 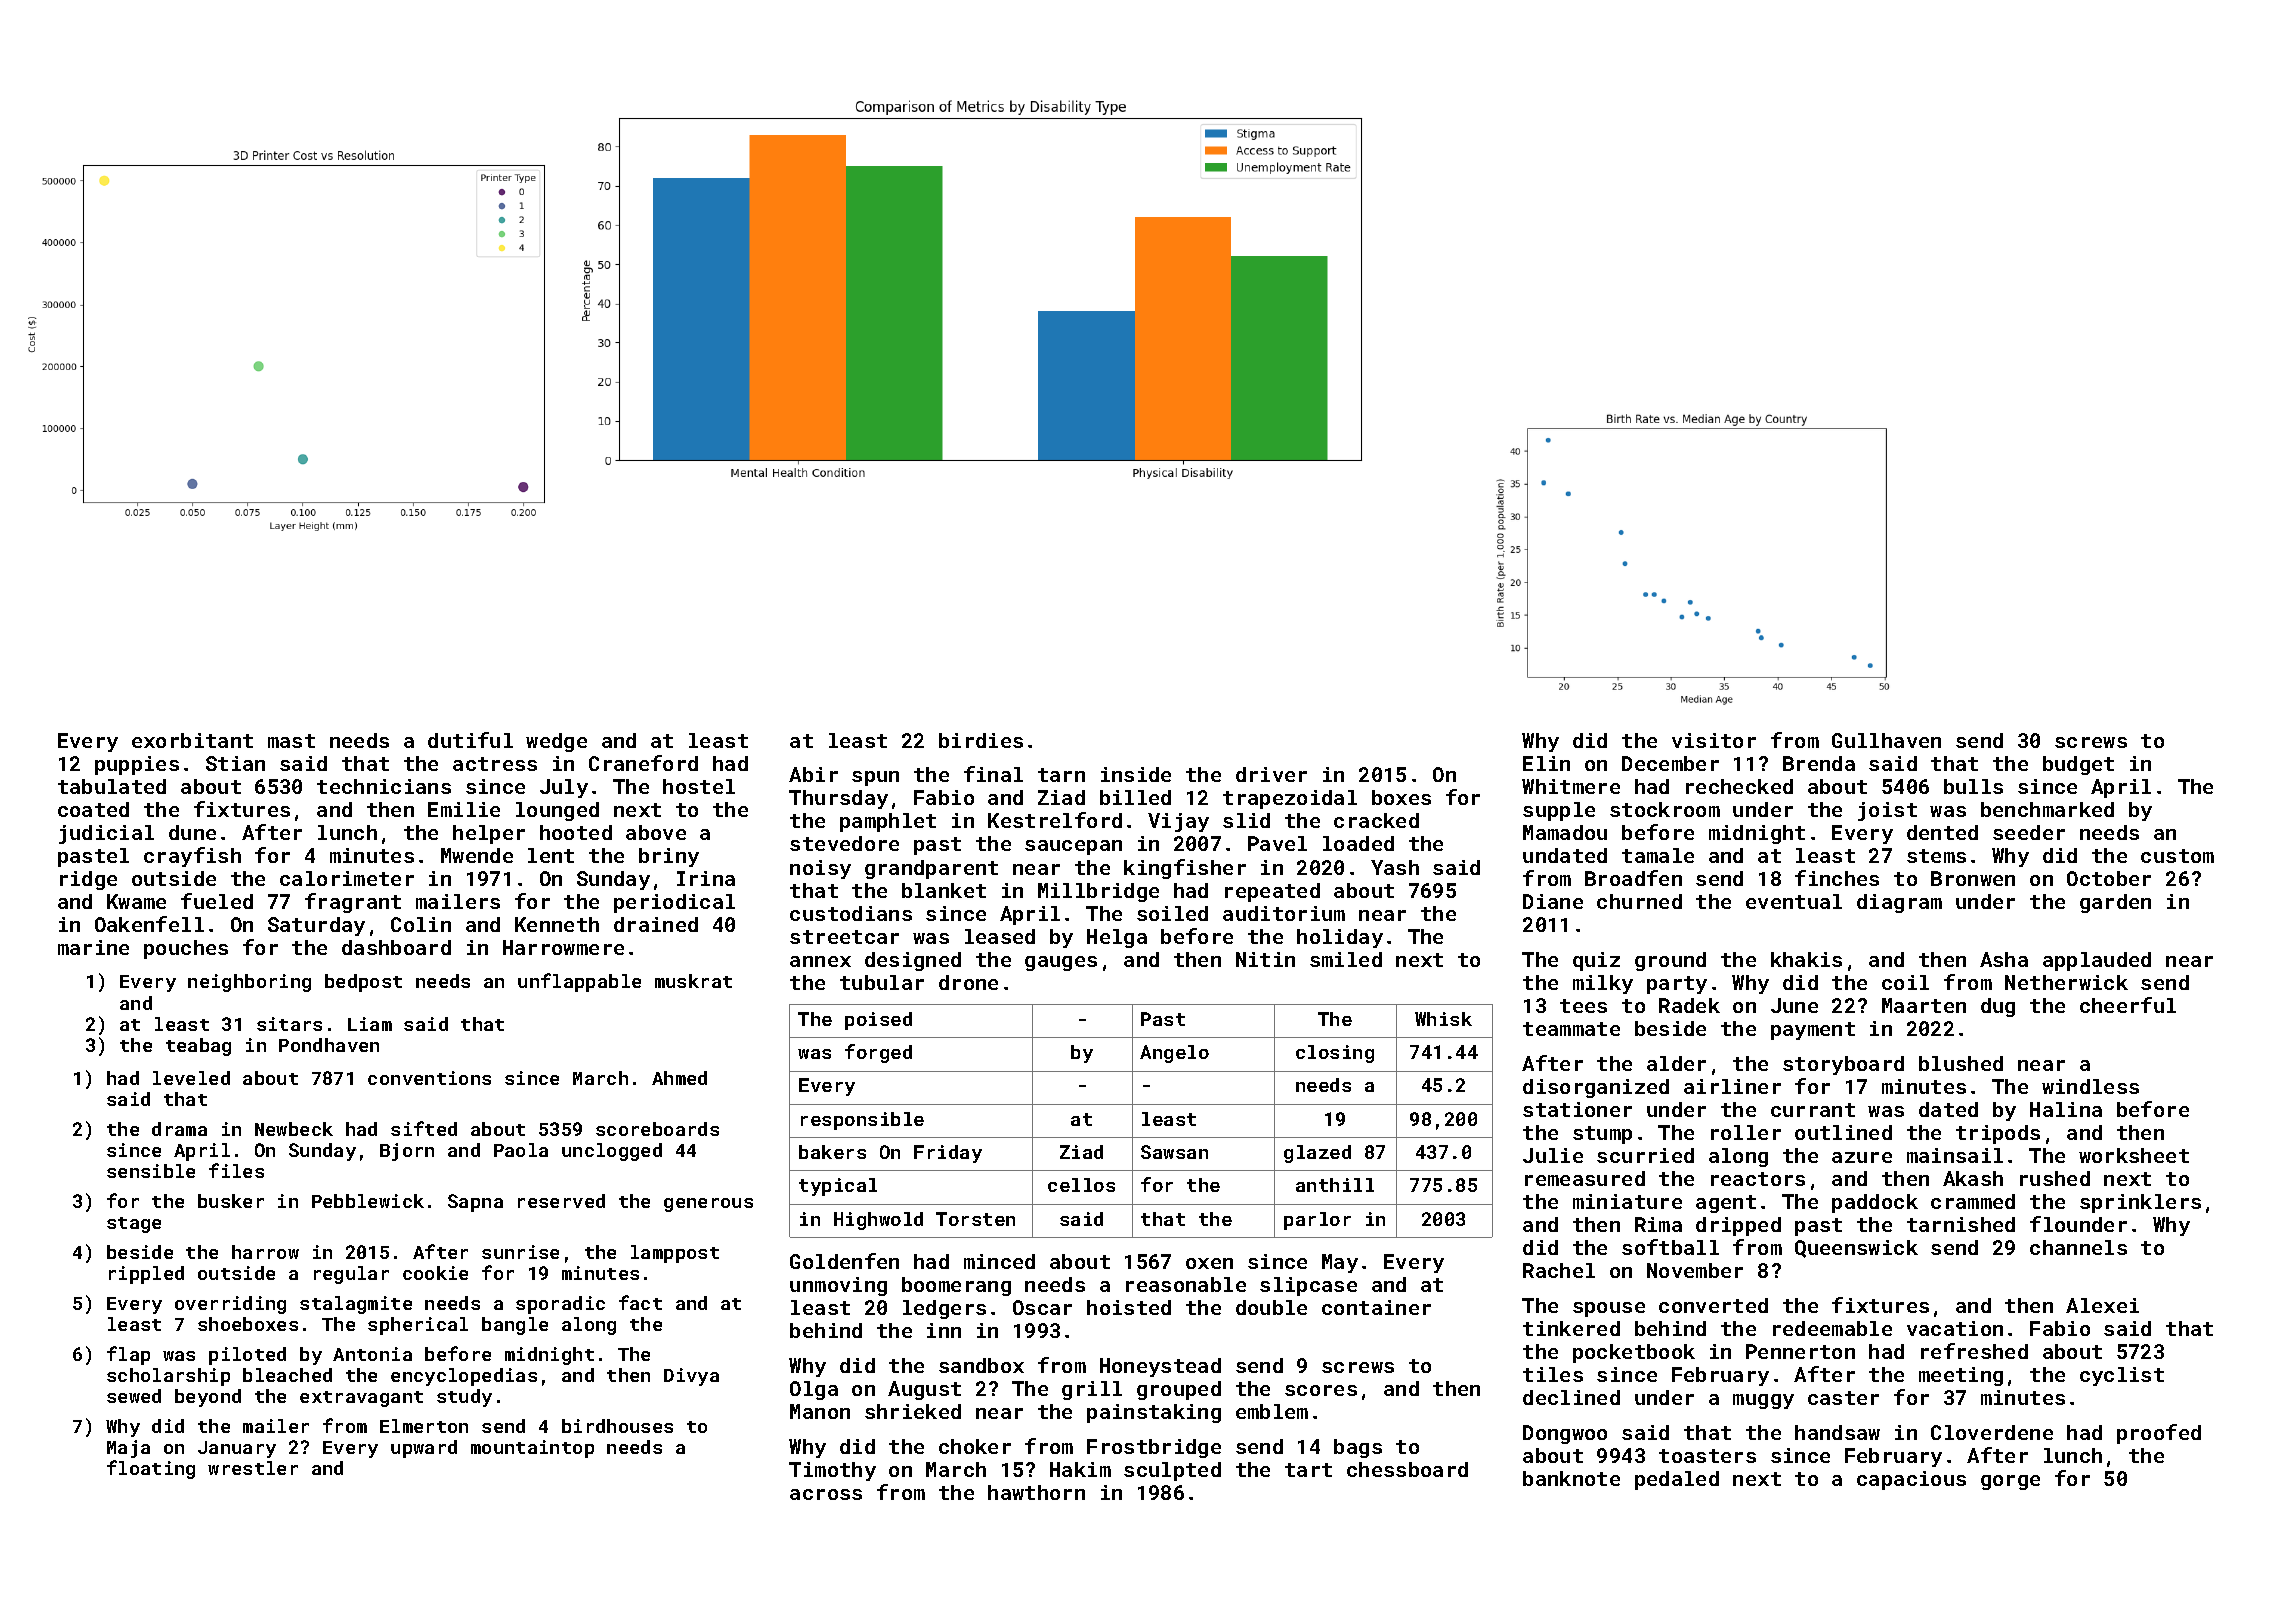 I want to click on Gullhaven, so click(x=1886, y=740).
